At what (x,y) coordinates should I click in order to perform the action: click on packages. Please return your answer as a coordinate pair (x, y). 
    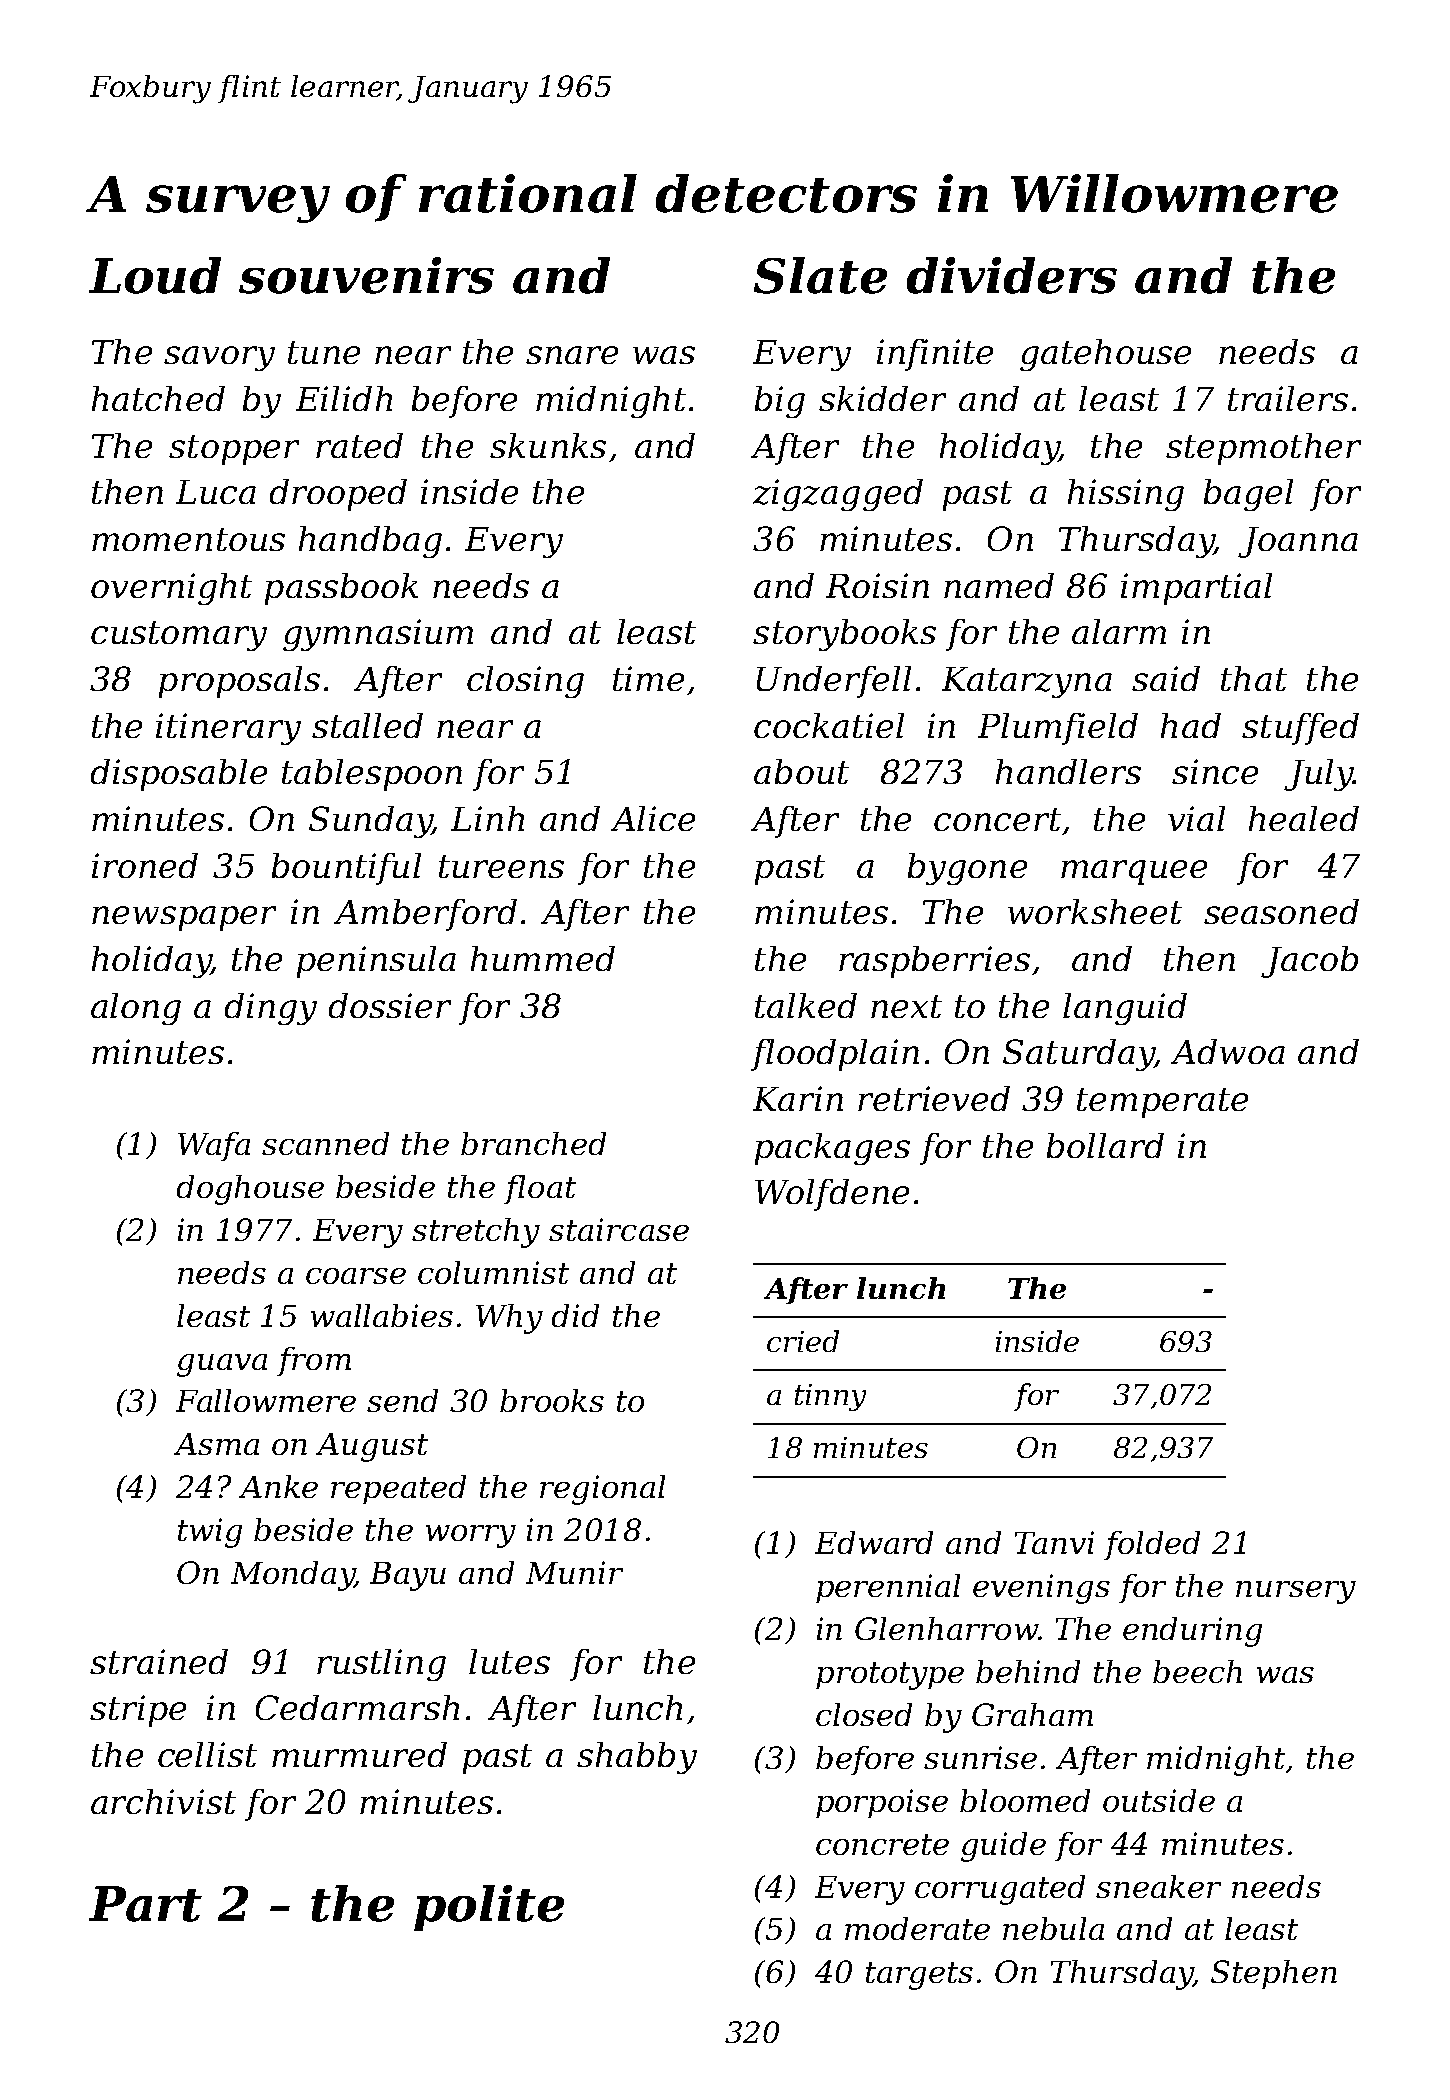
    Looking at the image, I should click on (832, 1149).
